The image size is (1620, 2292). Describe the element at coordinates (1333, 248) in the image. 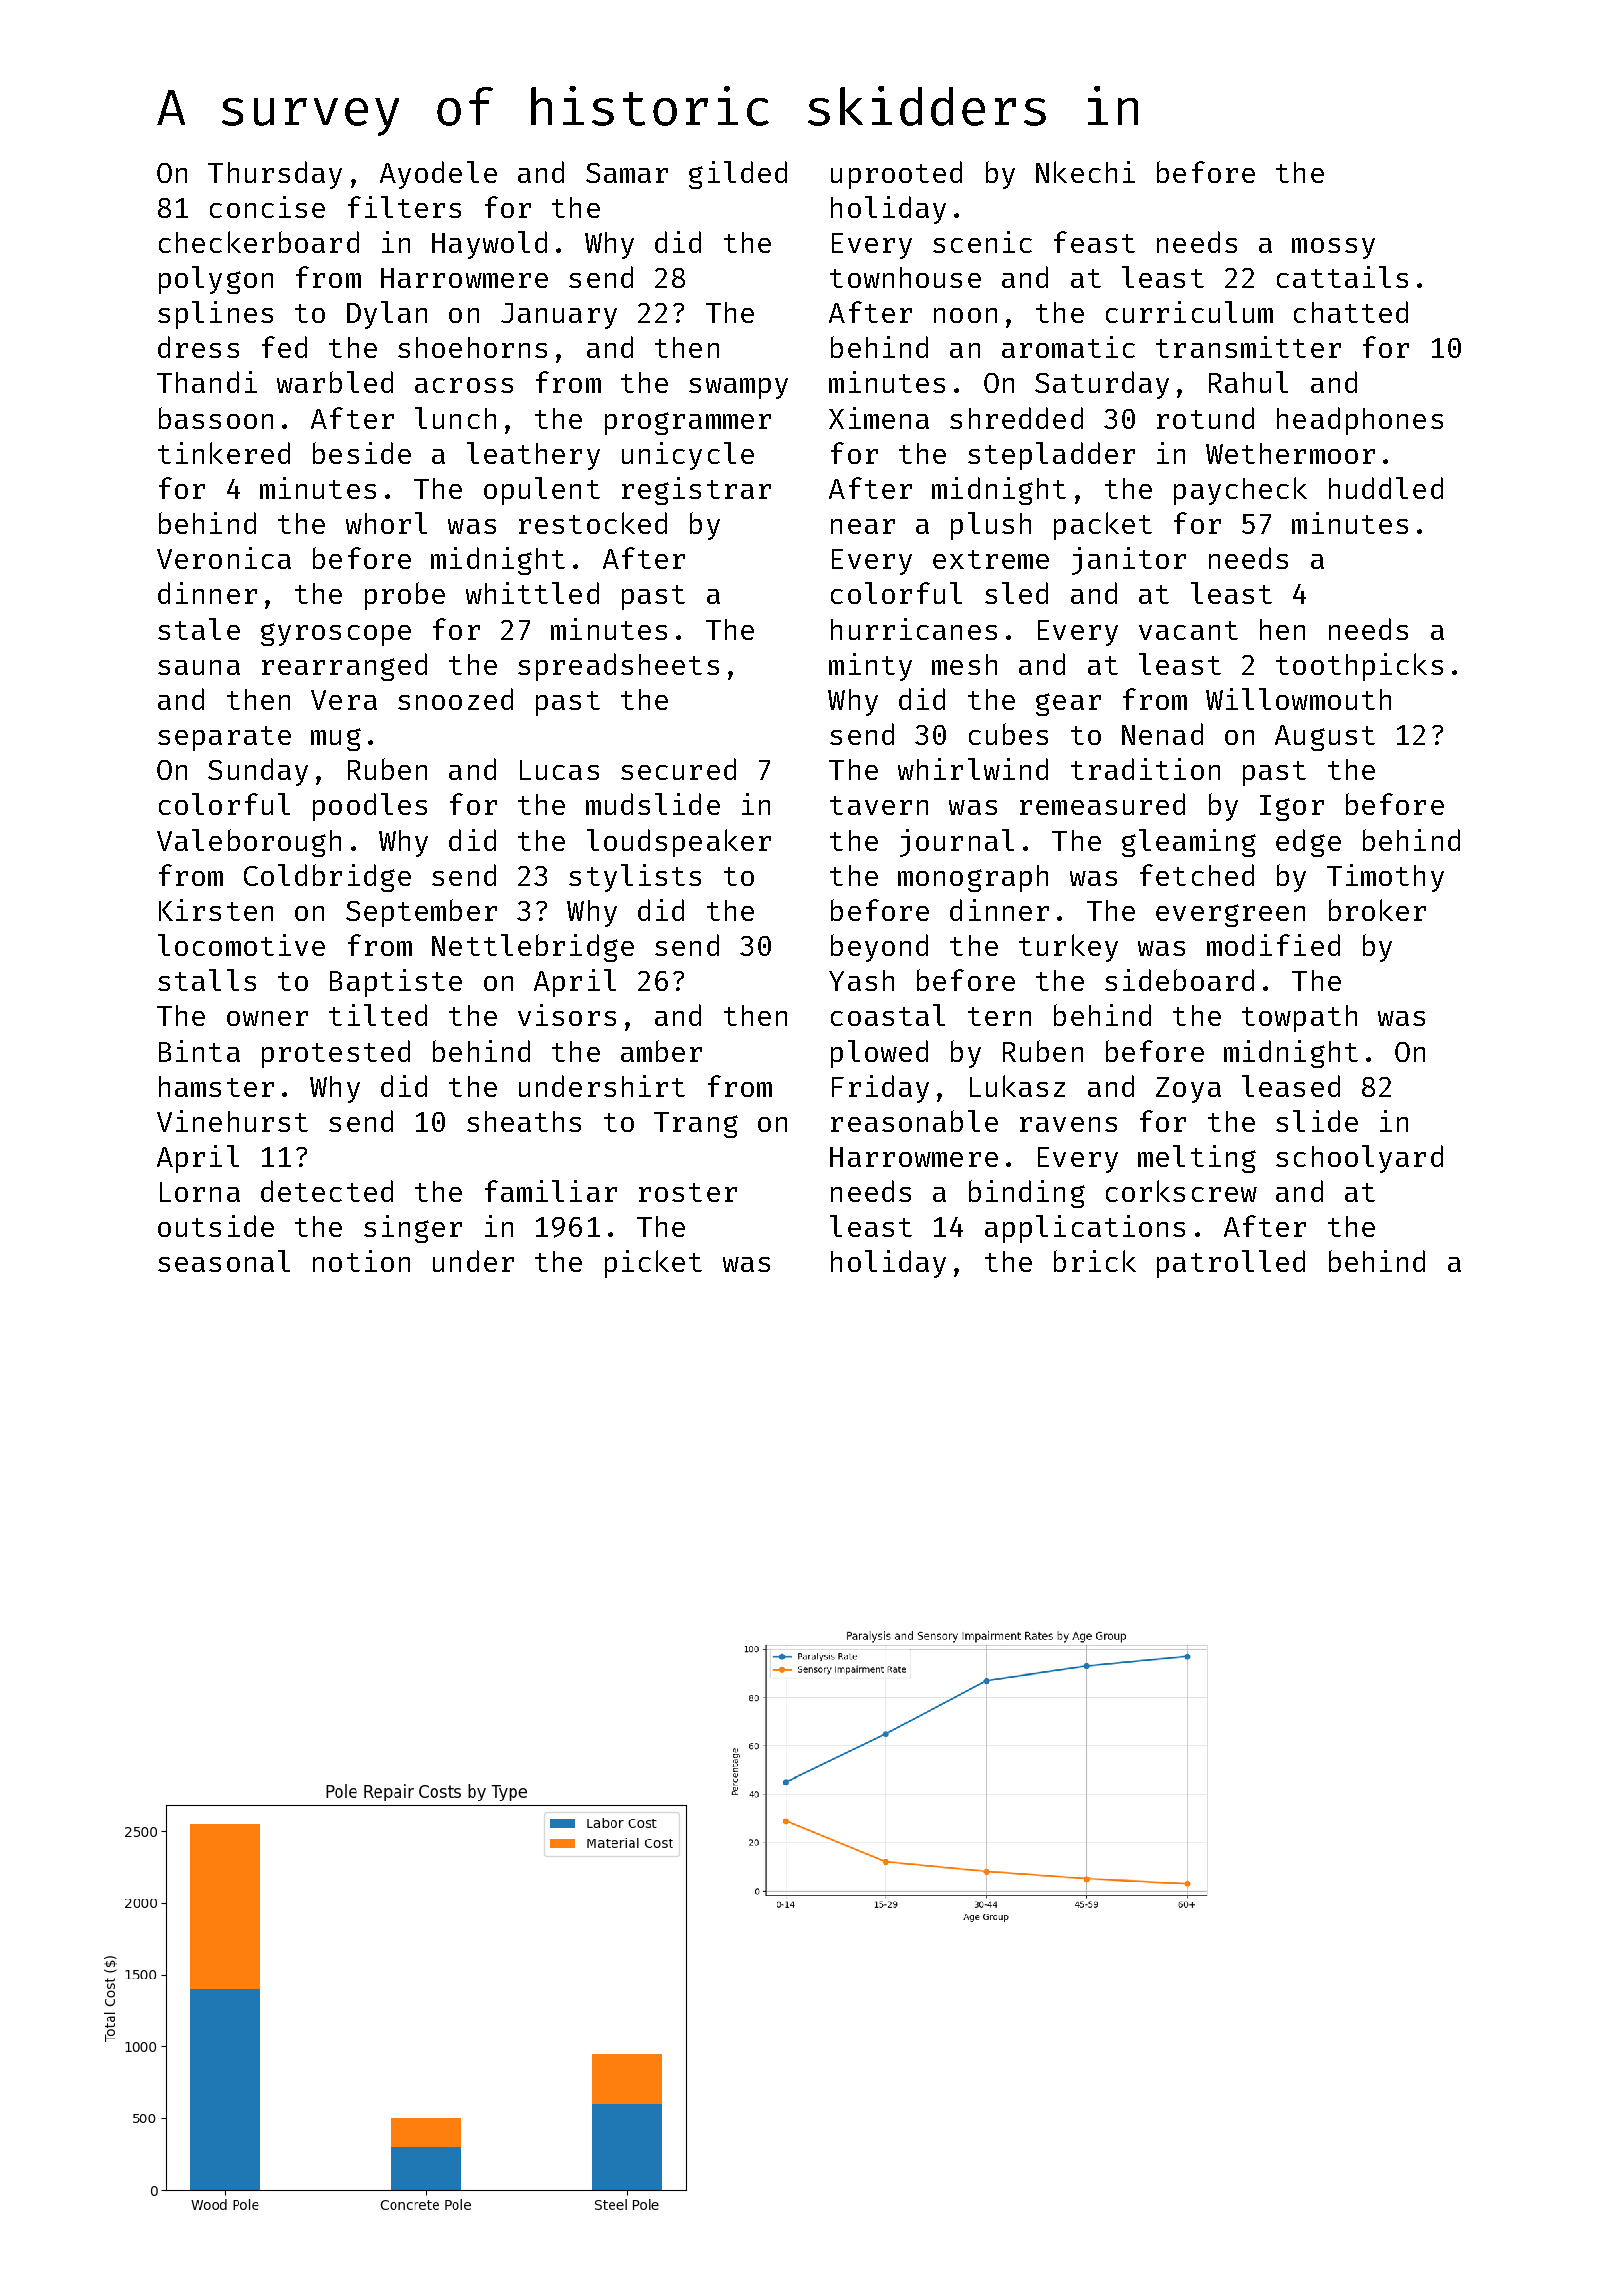

I see `mossy` at that location.
